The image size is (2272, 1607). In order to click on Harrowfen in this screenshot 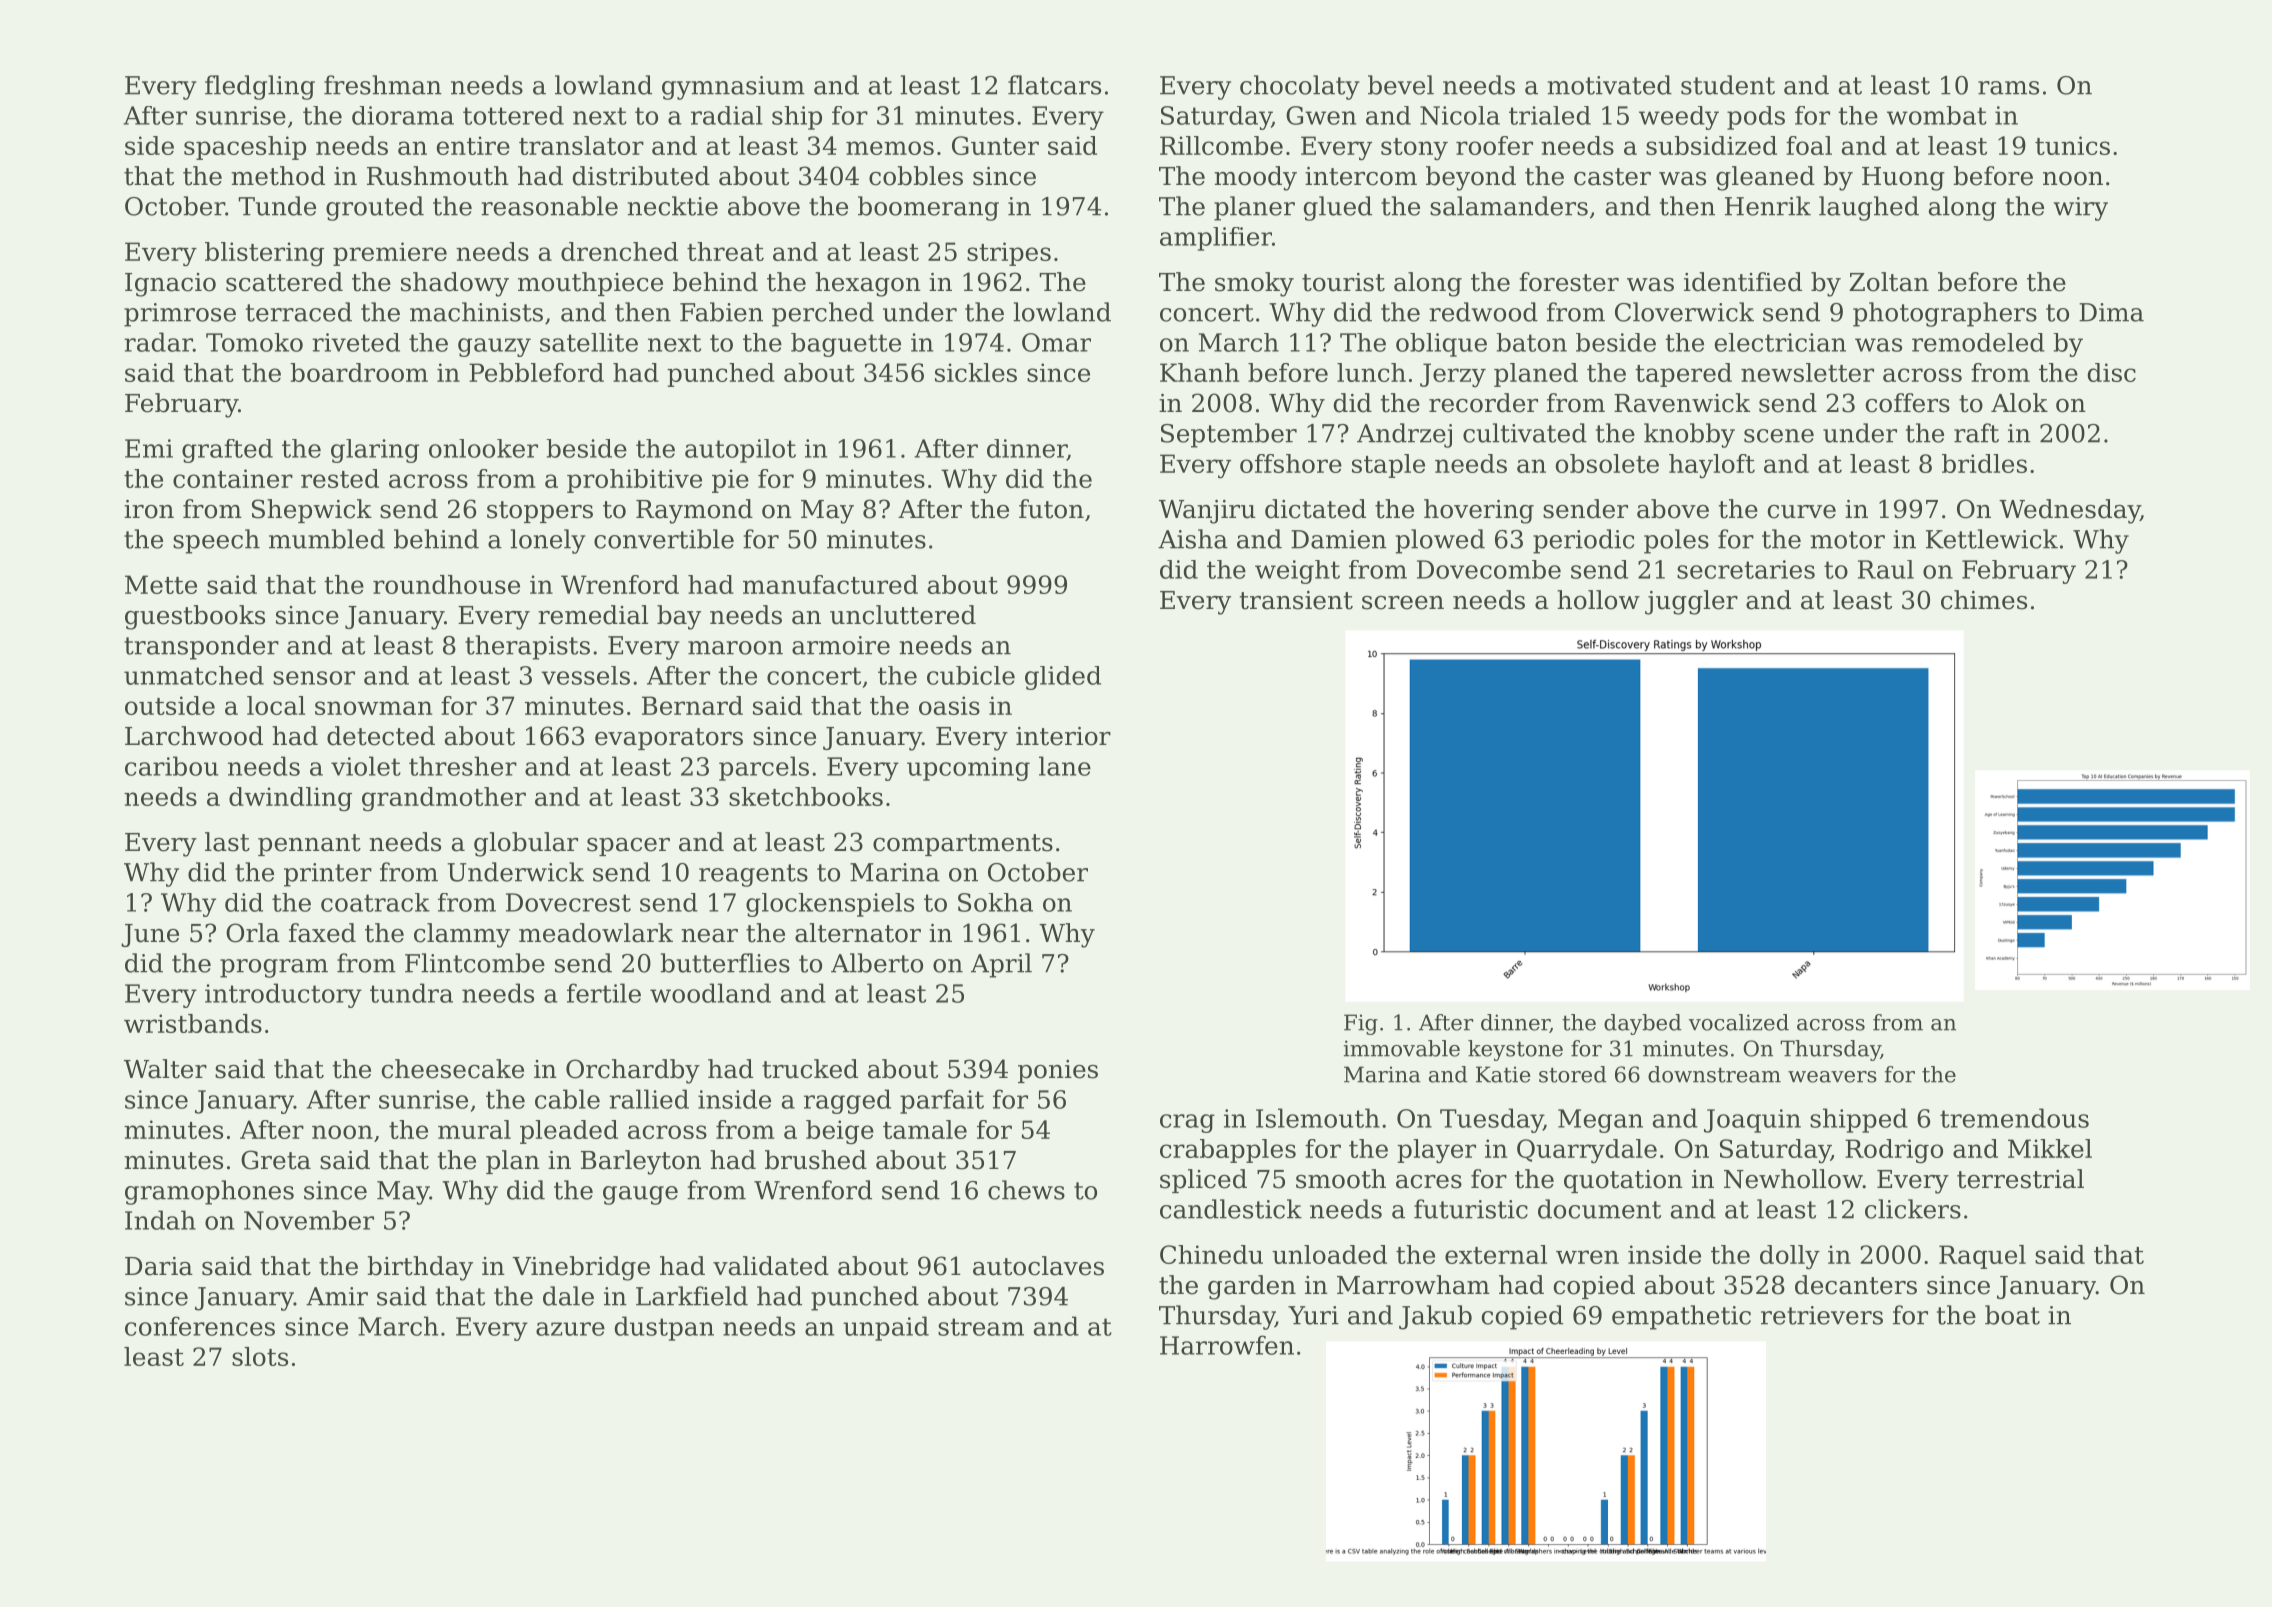, I will do `click(1227, 1345)`.
